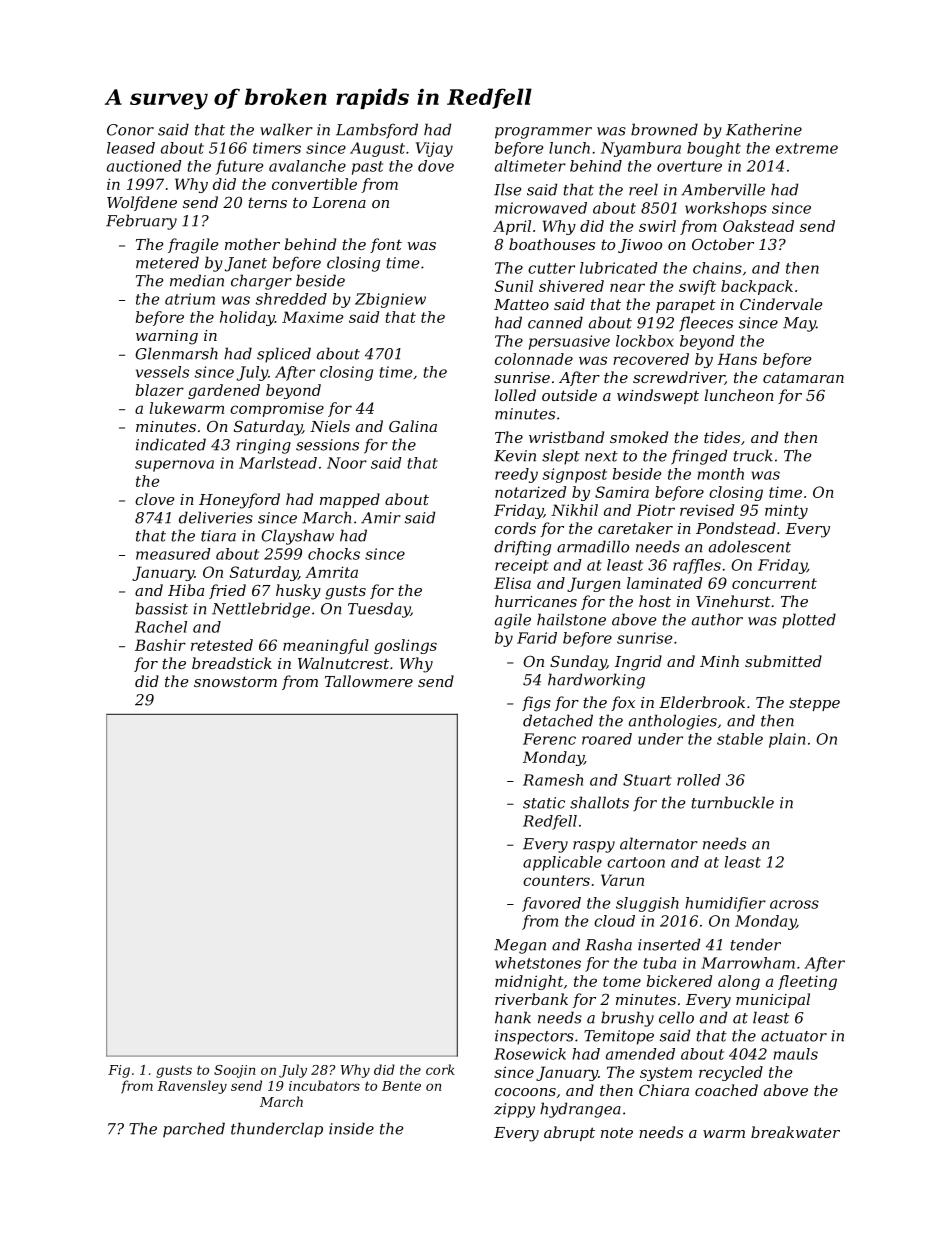  I want to click on Cindervale, so click(781, 304).
